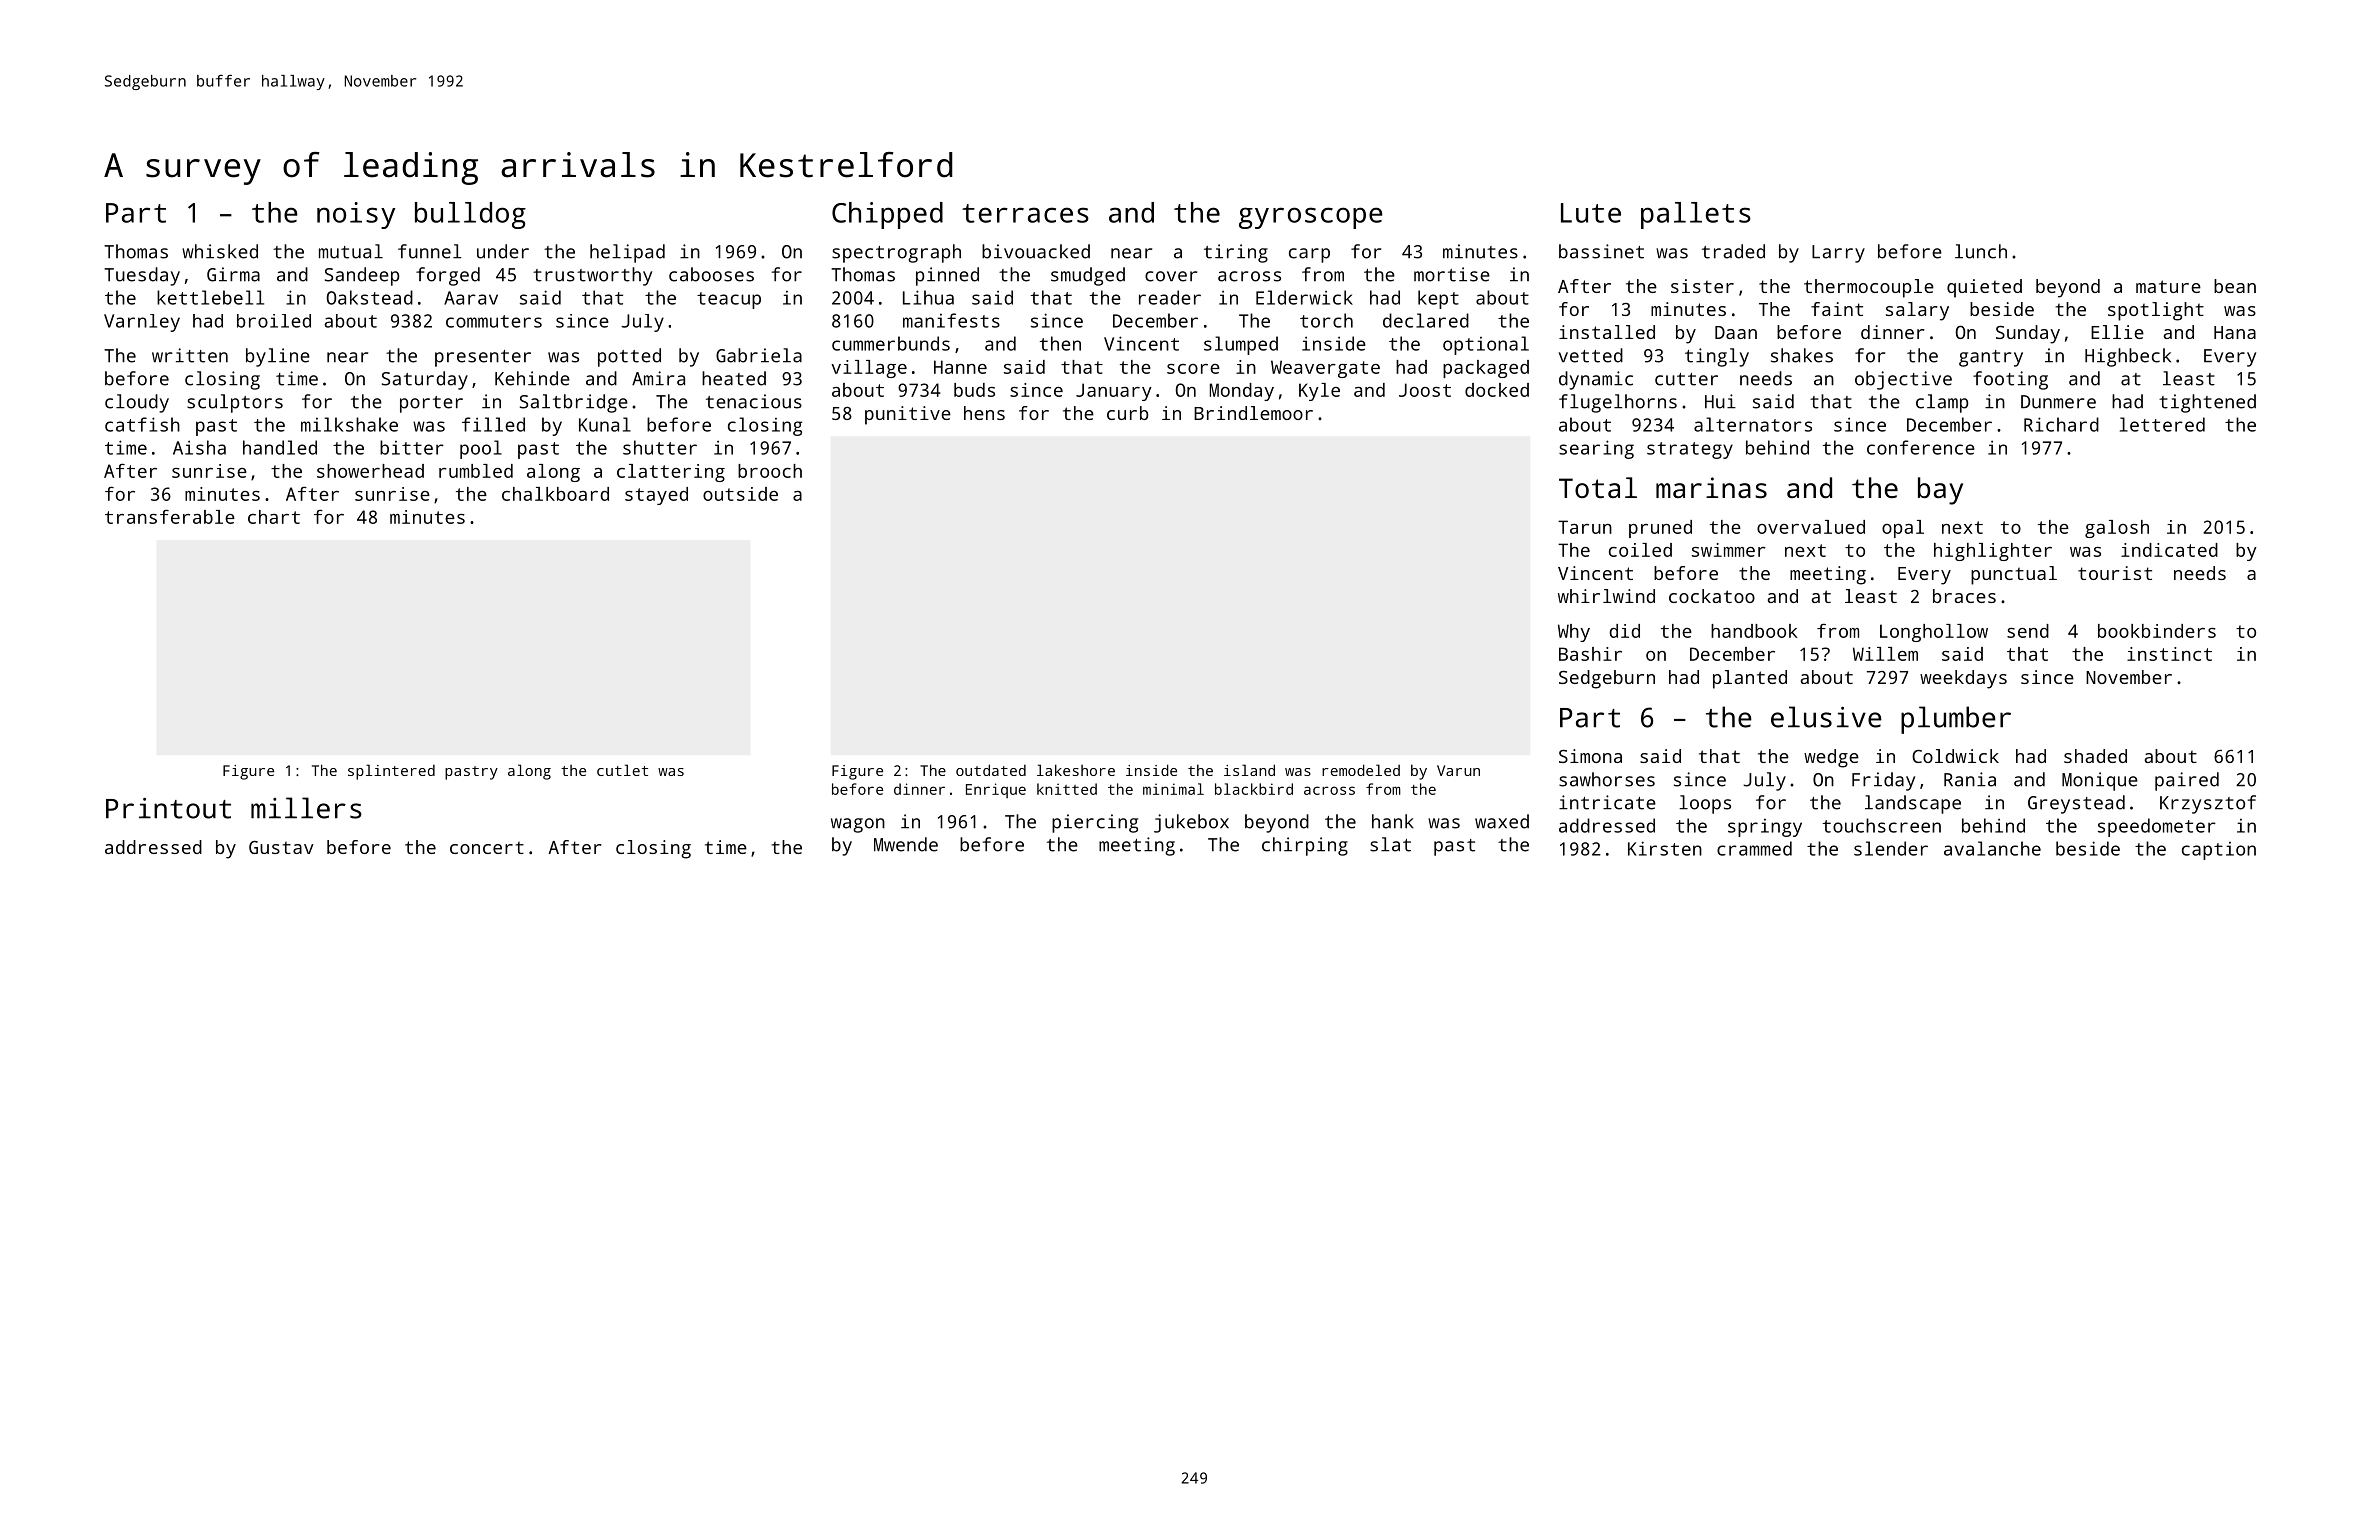 This screenshot has width=2361, height=1528. Describe the element at coordinates (1991, 358) in the screenshot. I see `gantry` at that location.
